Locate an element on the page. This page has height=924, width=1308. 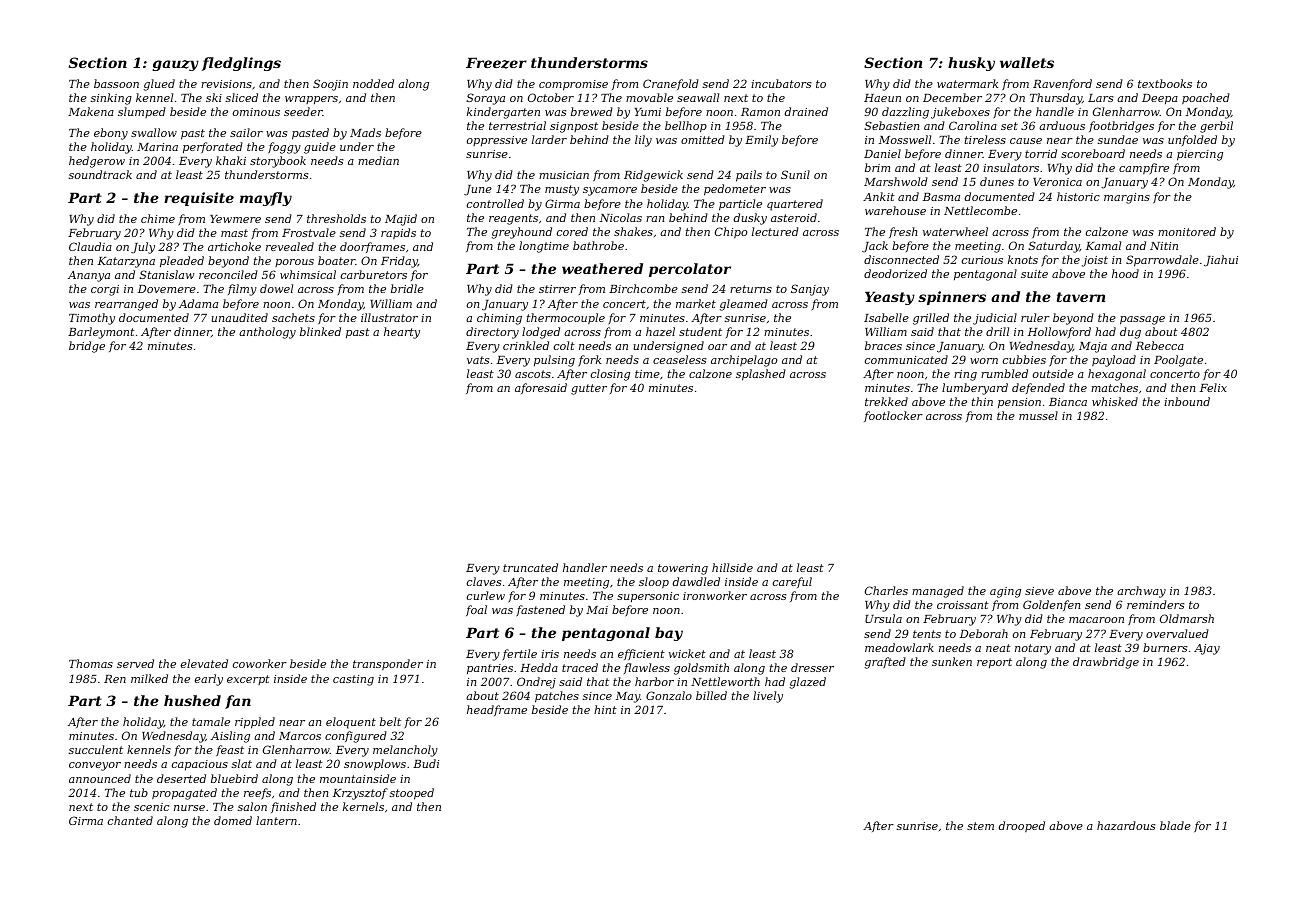
pails is located at coordinates (749, 176).
